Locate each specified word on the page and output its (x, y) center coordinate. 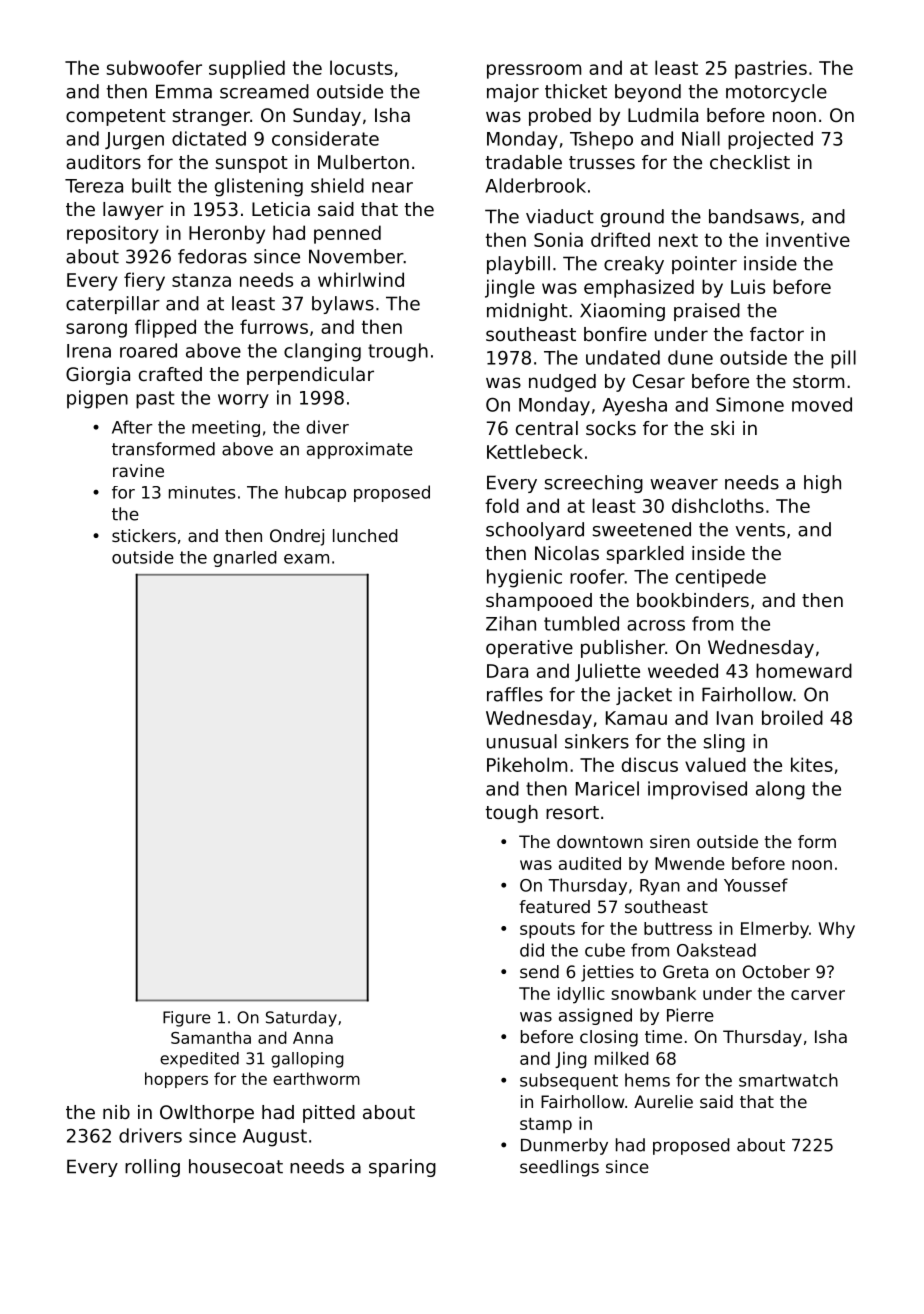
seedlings (559, 1168)
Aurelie (663, 1101)
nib (116, 1112)
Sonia (558, 239)
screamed (264, 91)
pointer (704, 265)
